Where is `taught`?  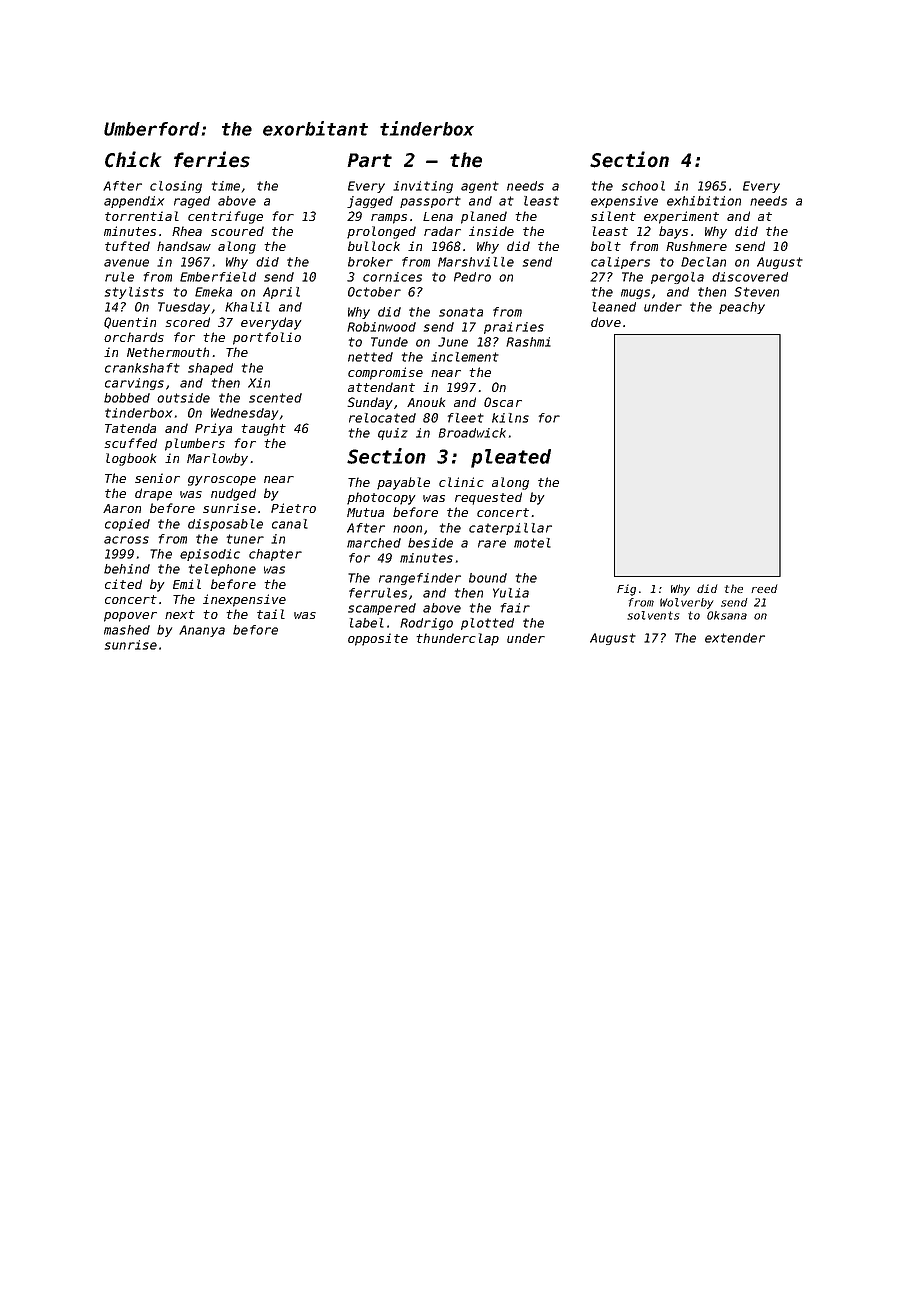
taught is located at coordinates (263, 429).
